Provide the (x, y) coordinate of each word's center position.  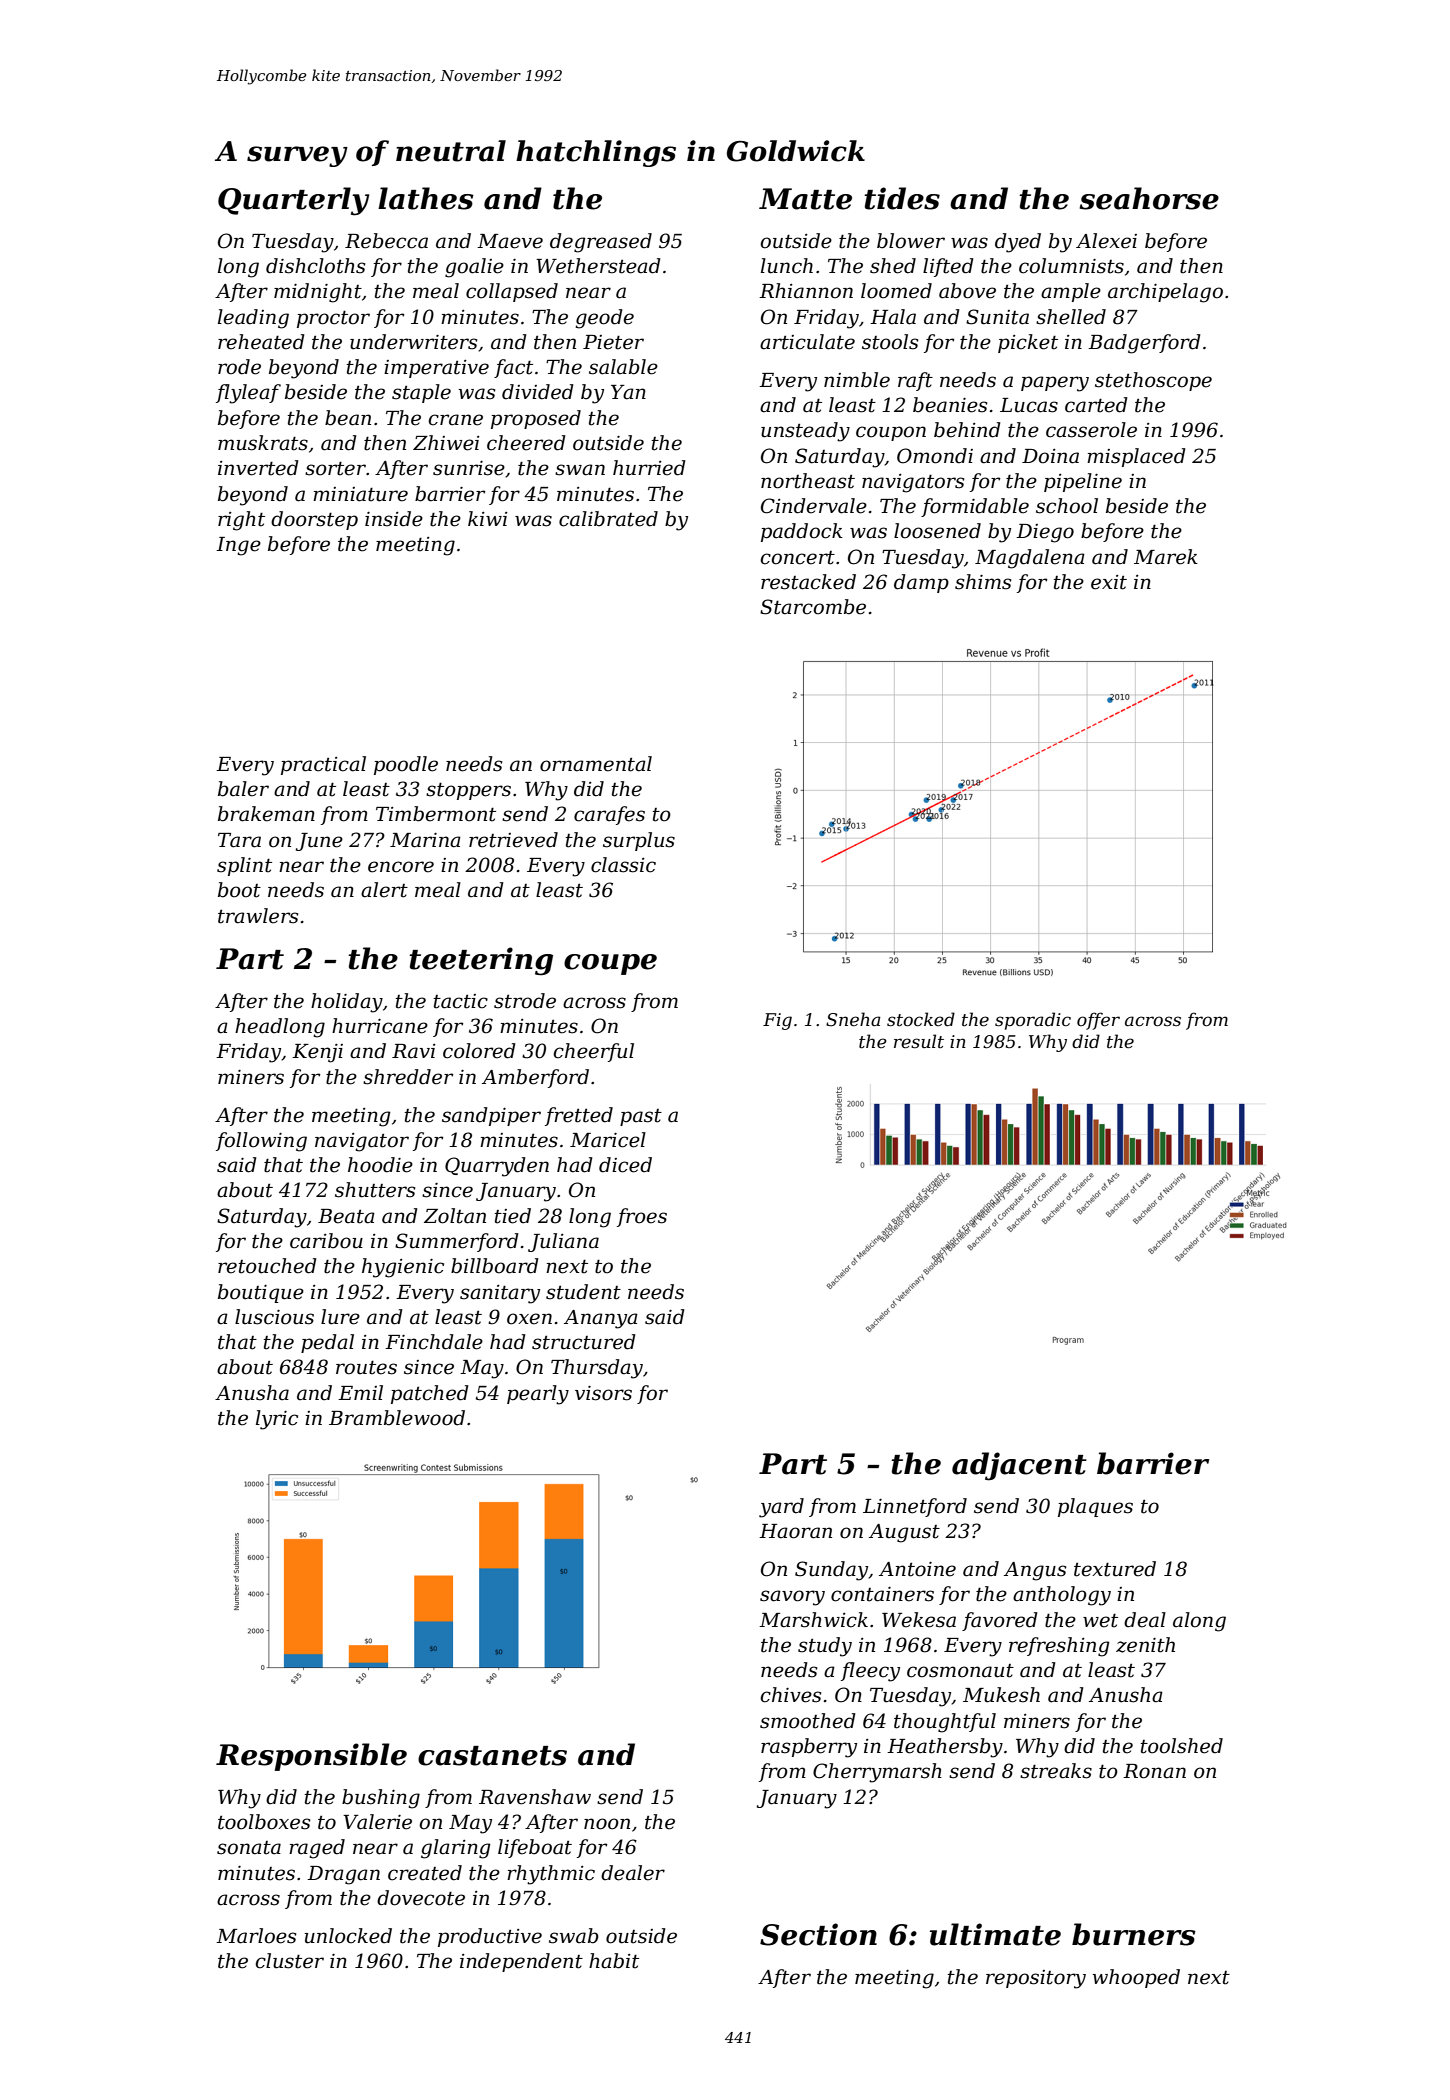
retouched (267, 1266)
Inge (238, 546)
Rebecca (386, 241)
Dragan (343, 1875)
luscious (274, 1317)
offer (1098, 1021)
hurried (649, 468)
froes (642, 1217)
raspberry (809, 1748)
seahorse (1149, 198)
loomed (896, 291)
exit (1109, 582)
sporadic (1033, 1021)
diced (625, 1165)
